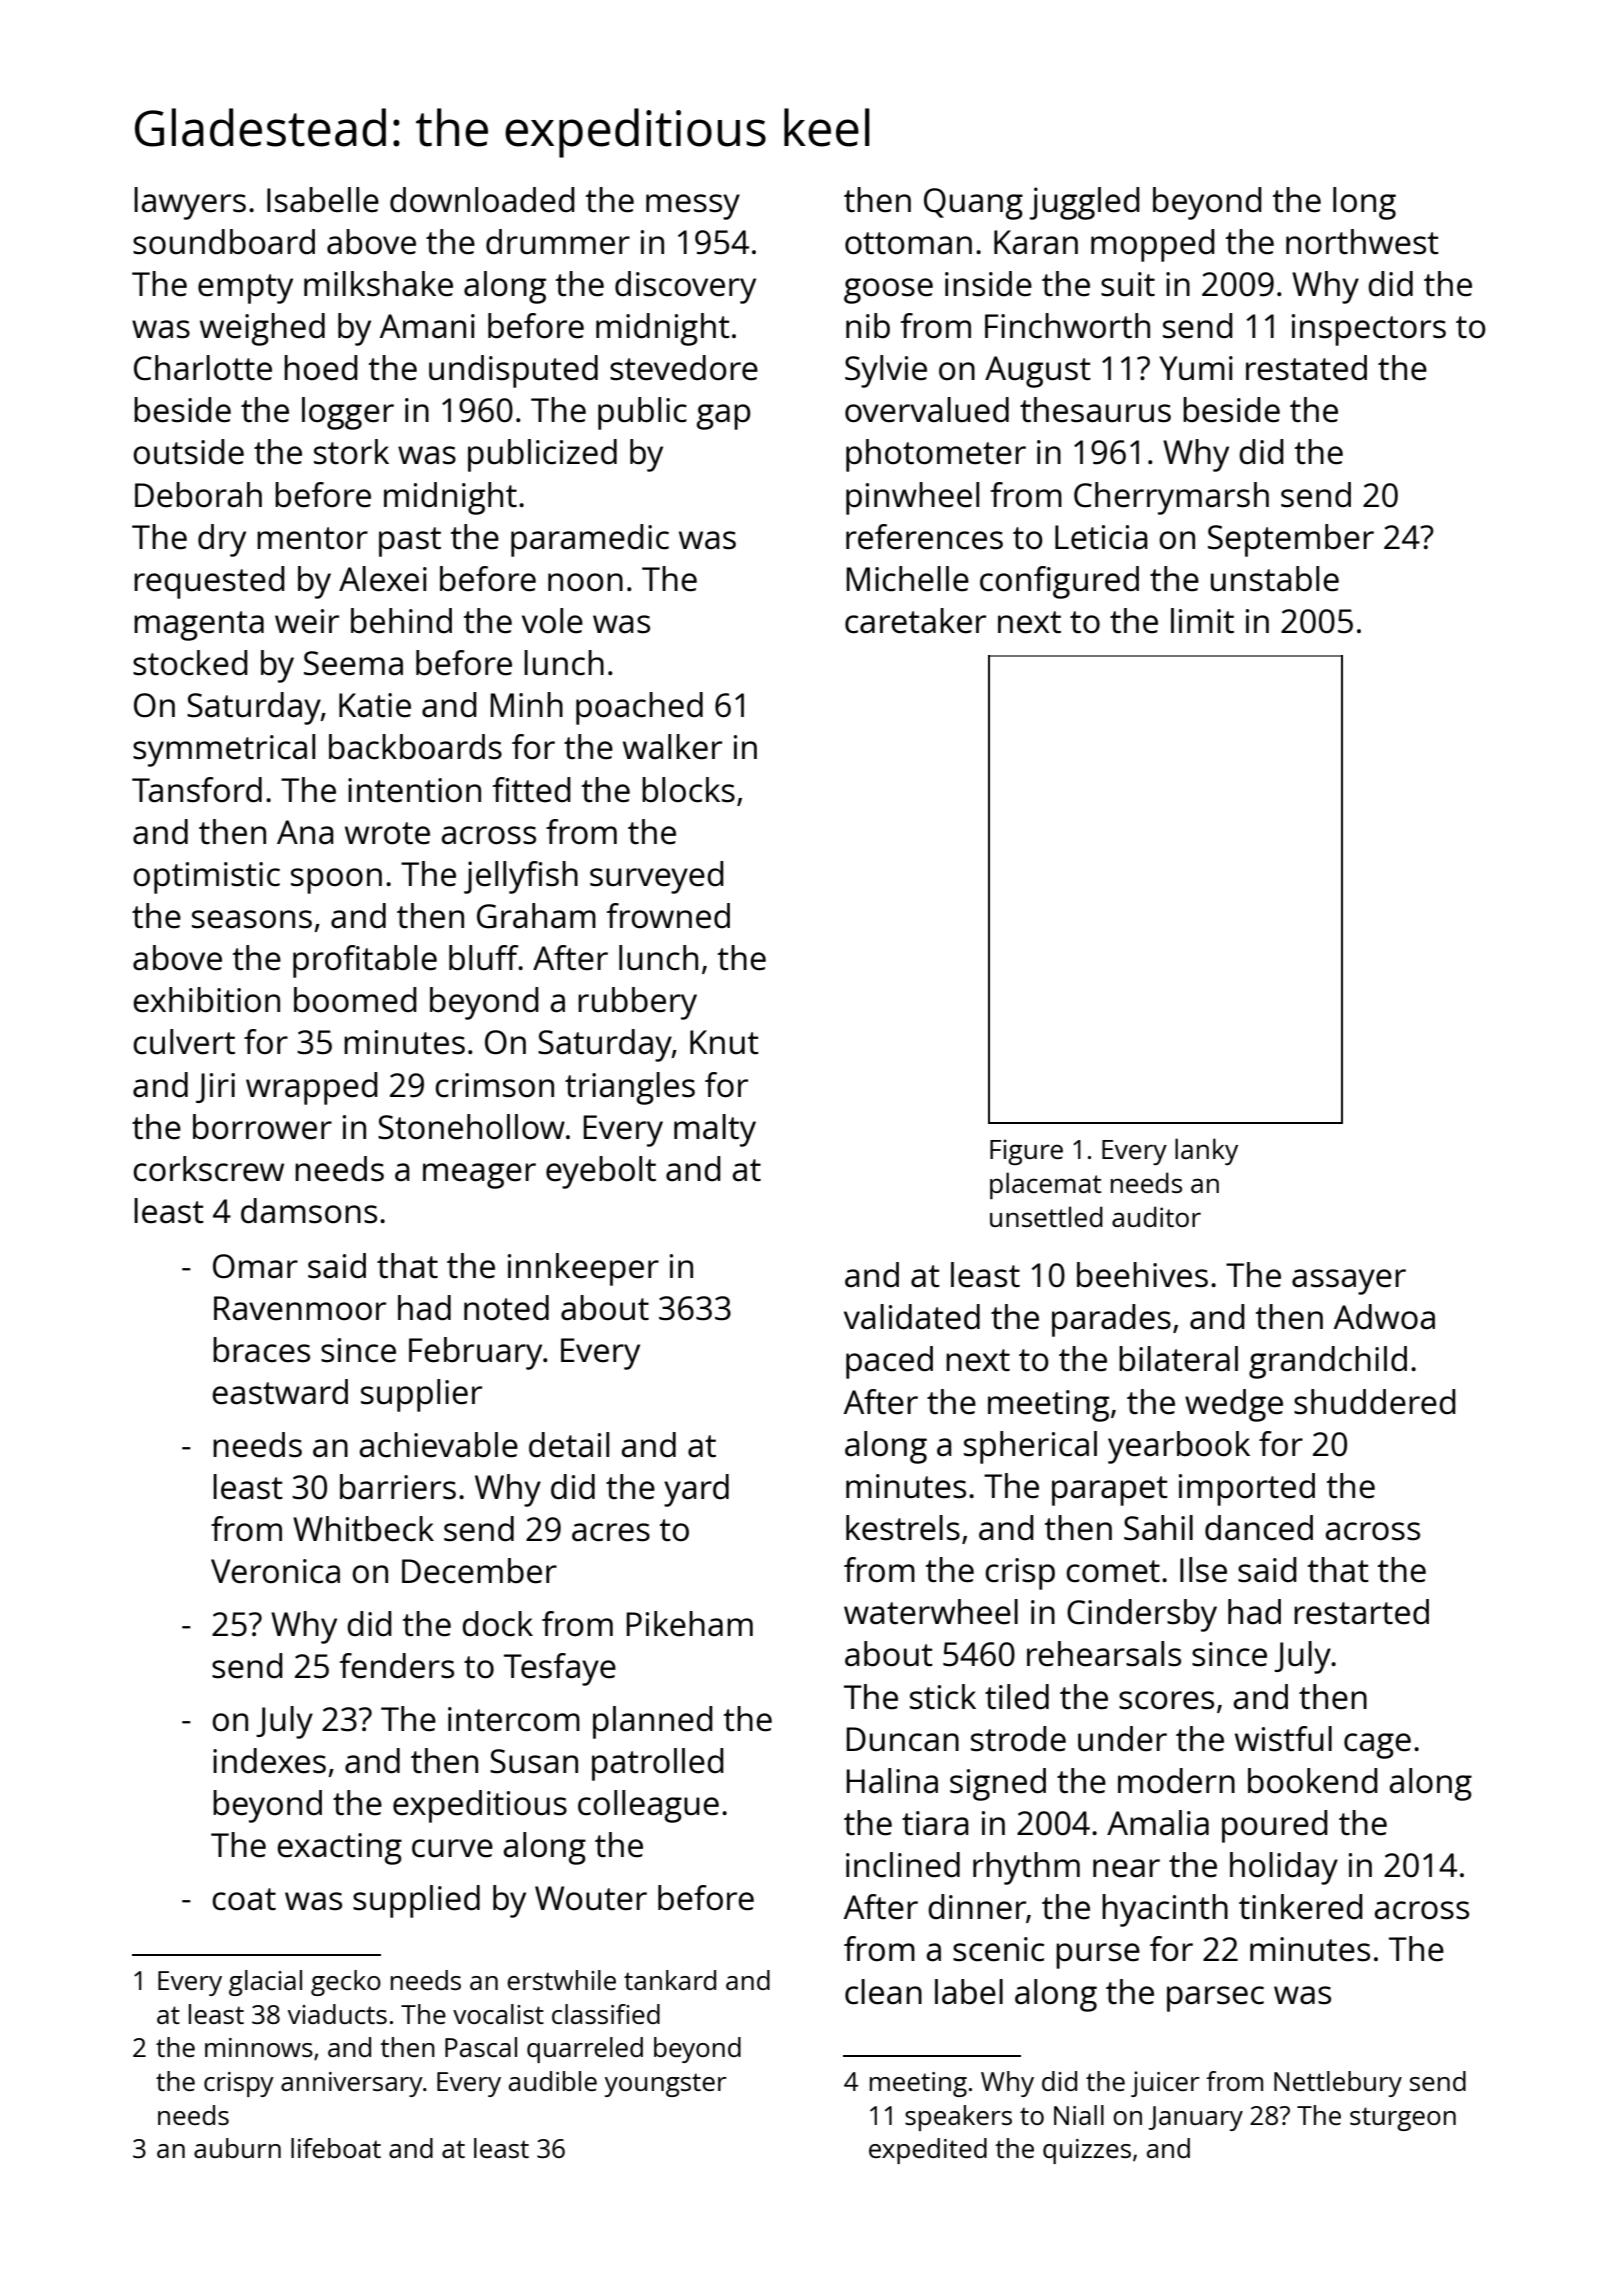 This document has height=2292, width=1620. What do you see at coordinates (1165, 1910) in the document?
I see `hyacinth` at bounding box center [1165, 1910].
